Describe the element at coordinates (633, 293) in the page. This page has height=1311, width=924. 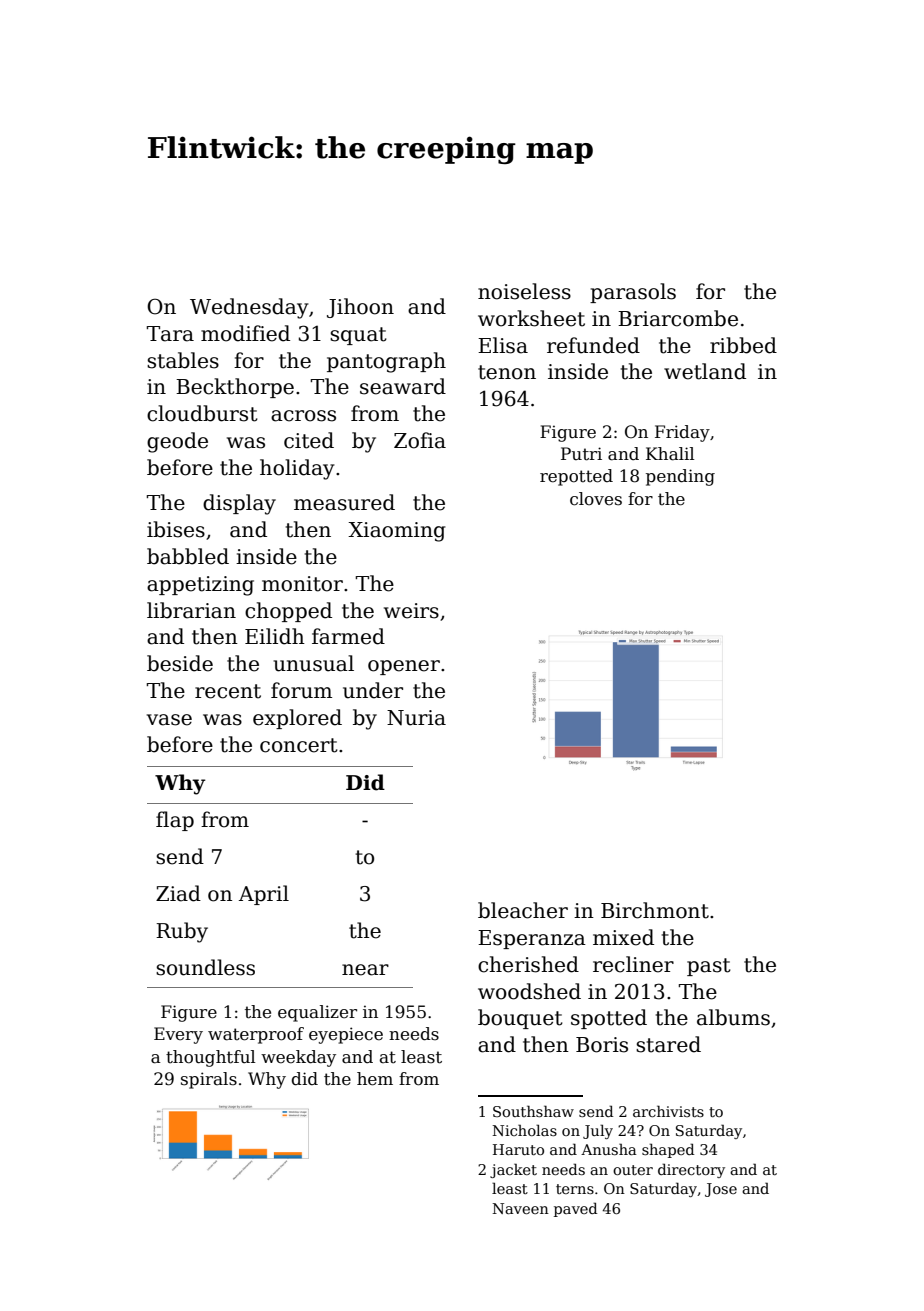
I see `parasols` at that location.
